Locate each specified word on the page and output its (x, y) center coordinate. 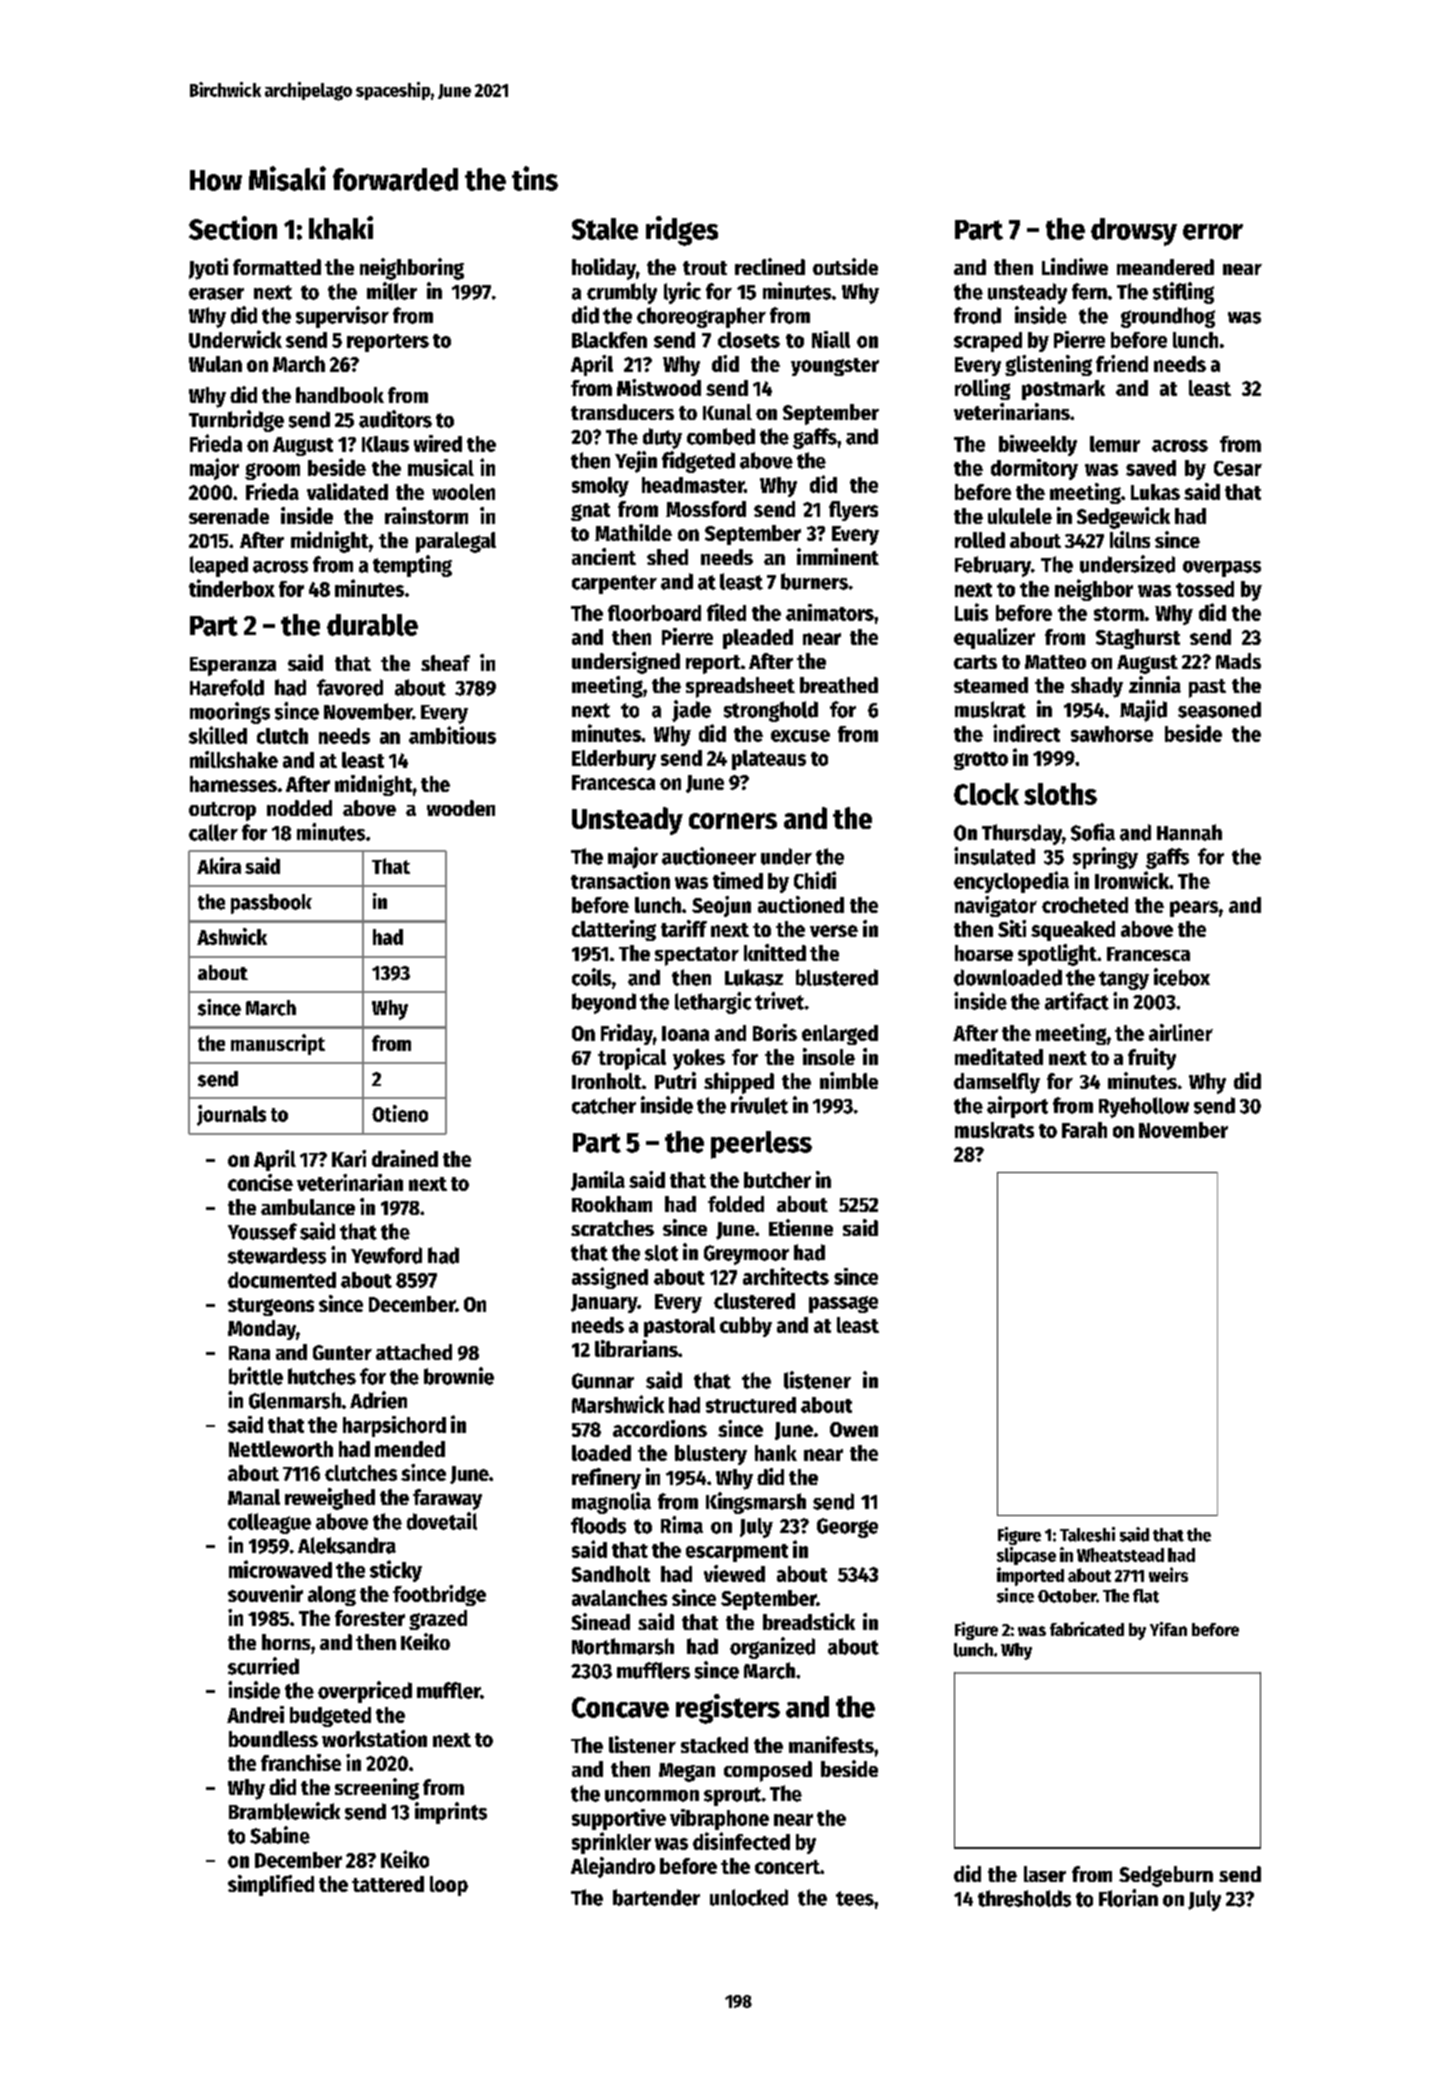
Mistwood (659, 387)
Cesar (1238, 468)
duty (662, 438)
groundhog (1168, 317)
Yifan (1168, 1629)
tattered (388, 1884)
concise (260, 1182)
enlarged (840, 1035)
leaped (219, 566)
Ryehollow (1144, 1107)
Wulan (215, 364)
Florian (1128, 1898)
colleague (269, 1523)
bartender (656, 1897)
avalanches (619, 1598)
